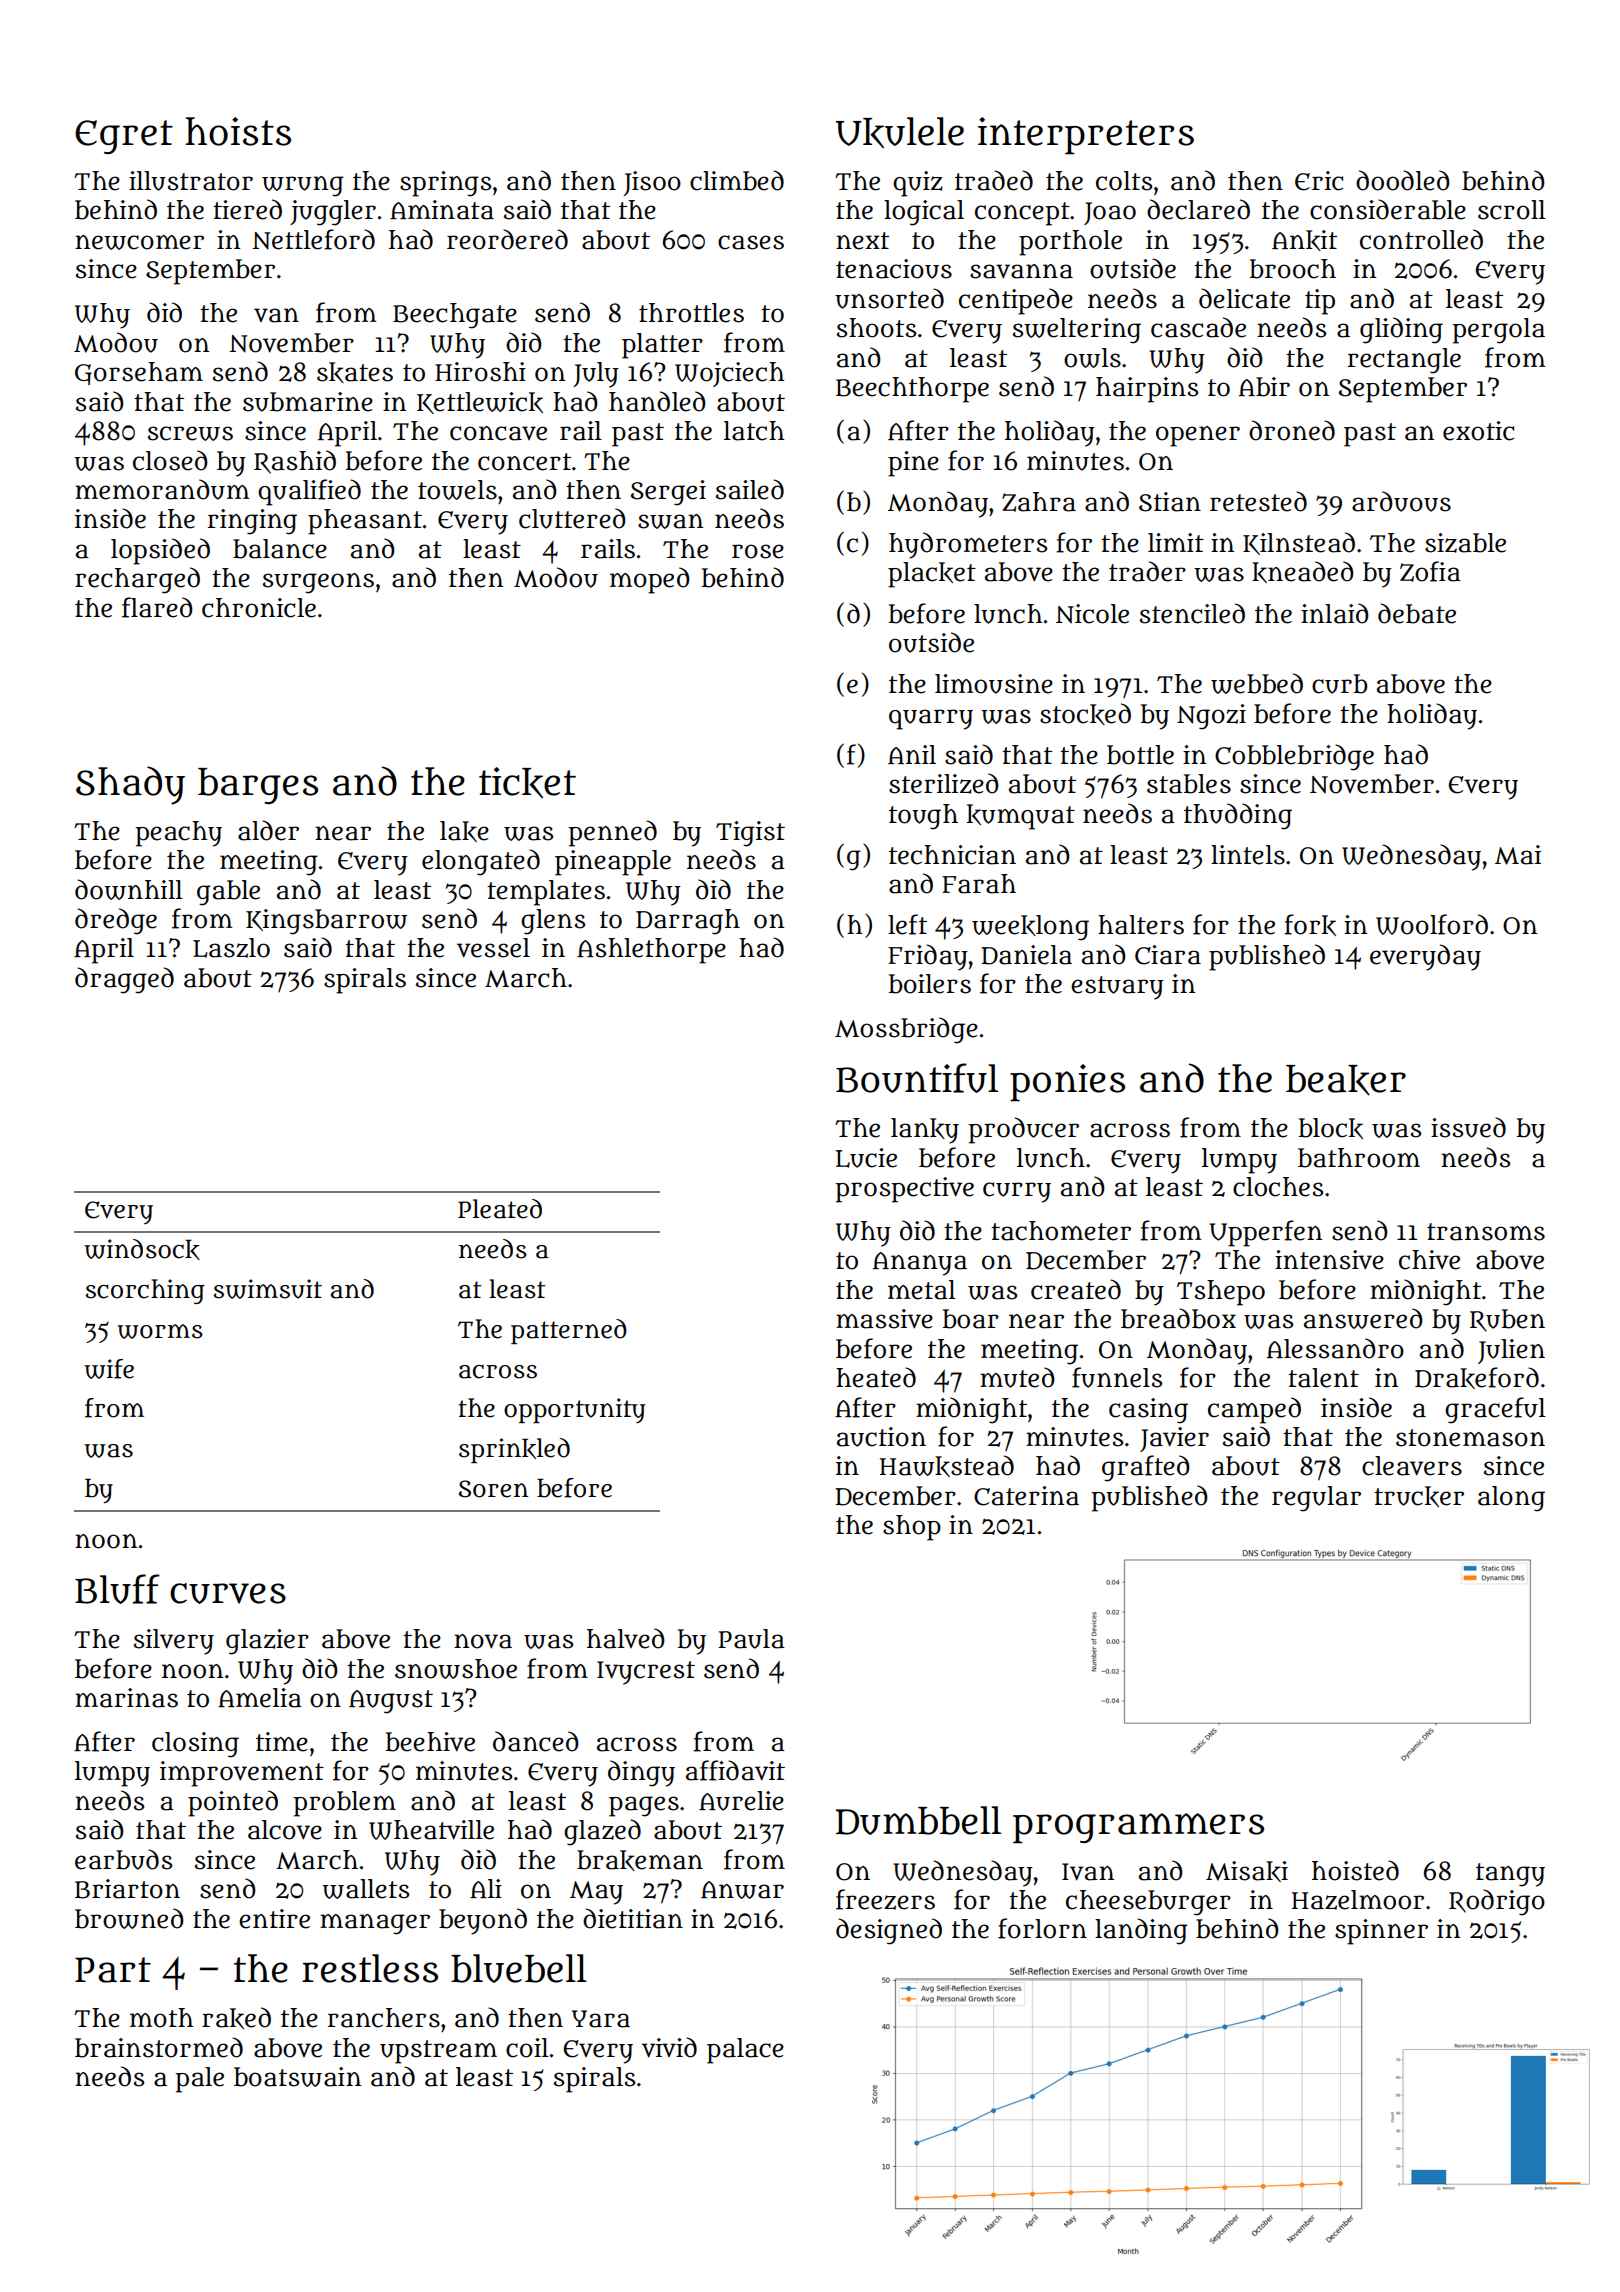 The height and width of the document is (2292, 1620). Describe the element at coordinates (1381, 1932) in the document. I see `spinner` at that location.
